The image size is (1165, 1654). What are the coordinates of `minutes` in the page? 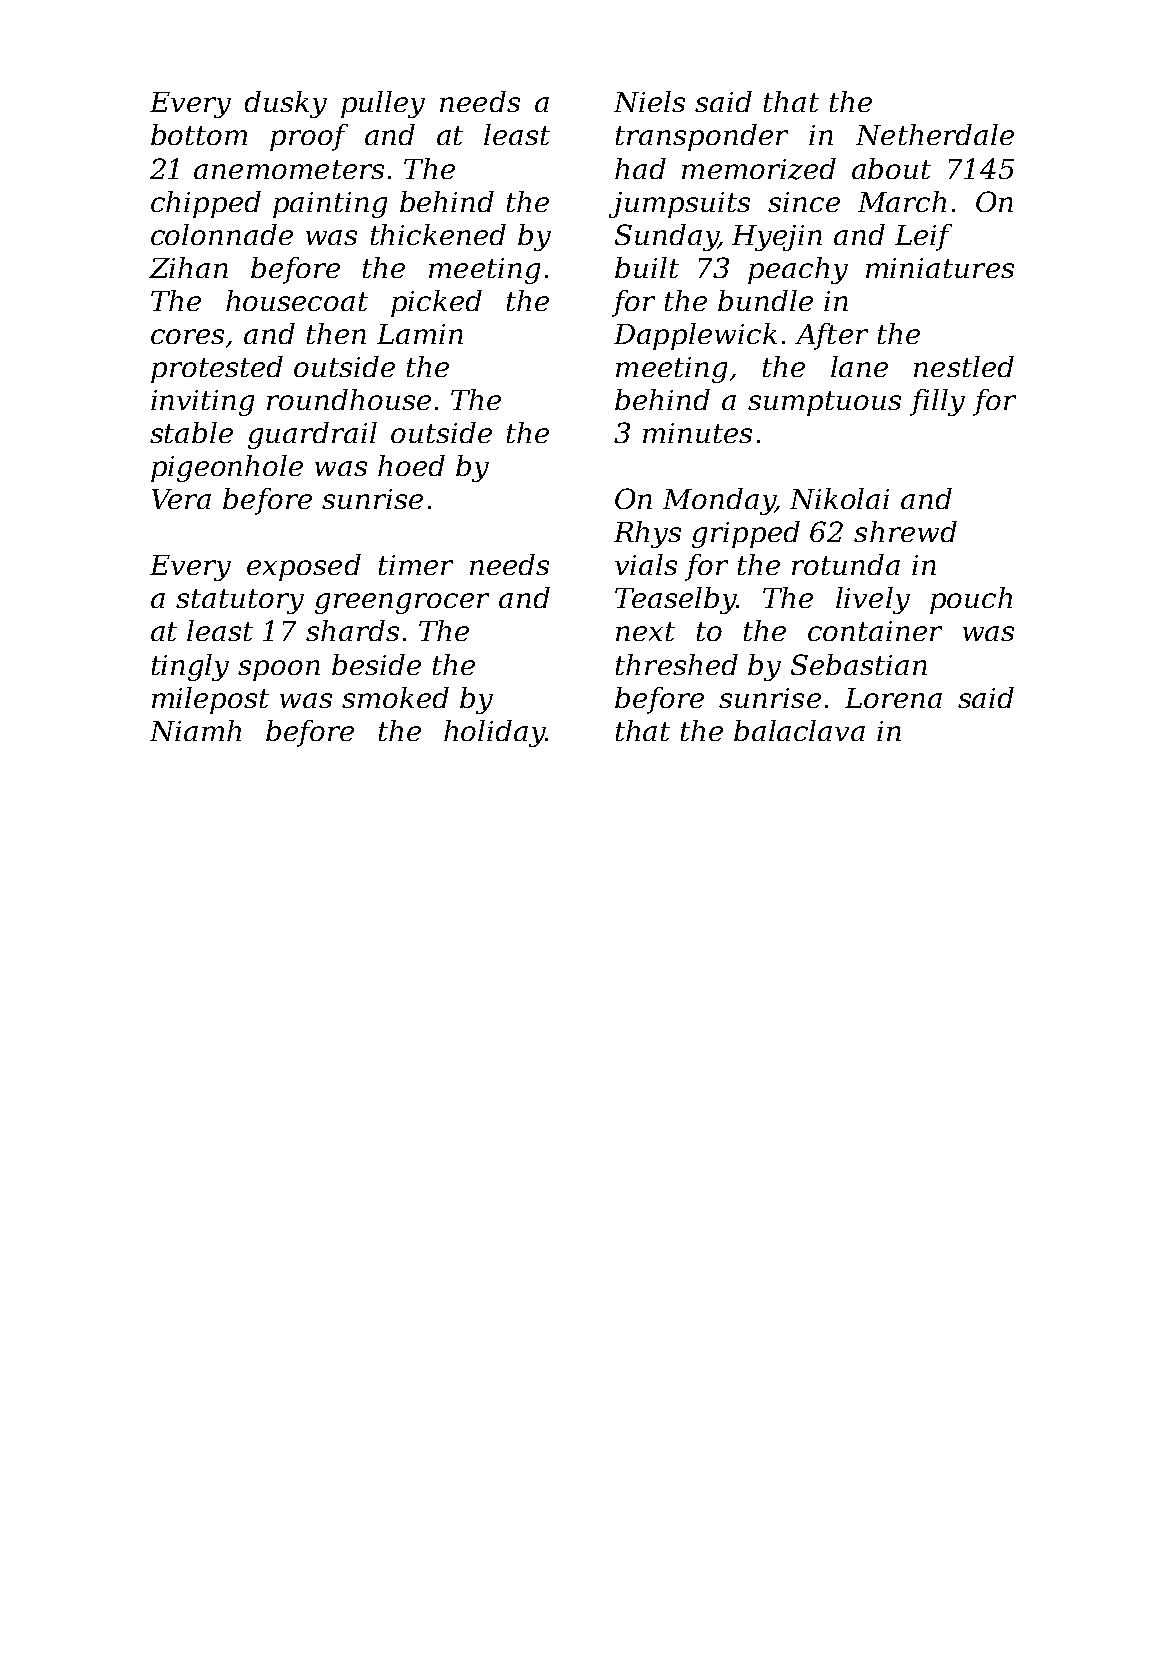 It's located at (697, 433).
